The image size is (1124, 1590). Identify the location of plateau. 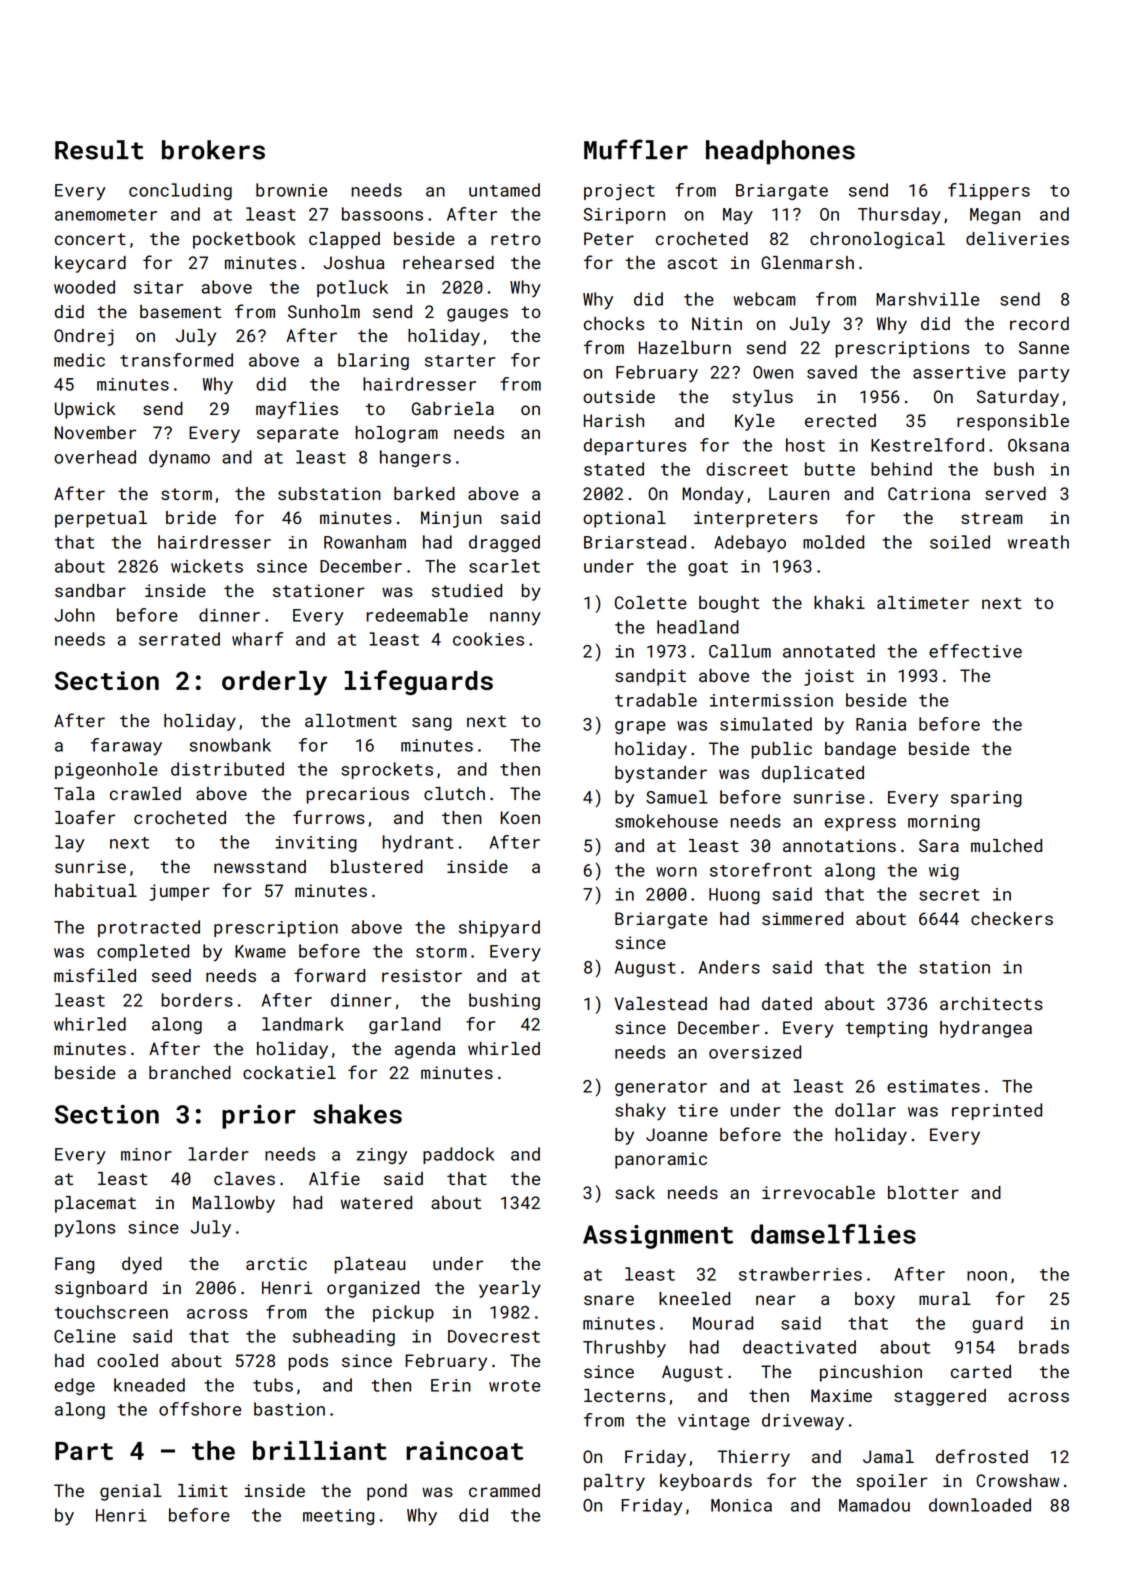
(370, 1265).
